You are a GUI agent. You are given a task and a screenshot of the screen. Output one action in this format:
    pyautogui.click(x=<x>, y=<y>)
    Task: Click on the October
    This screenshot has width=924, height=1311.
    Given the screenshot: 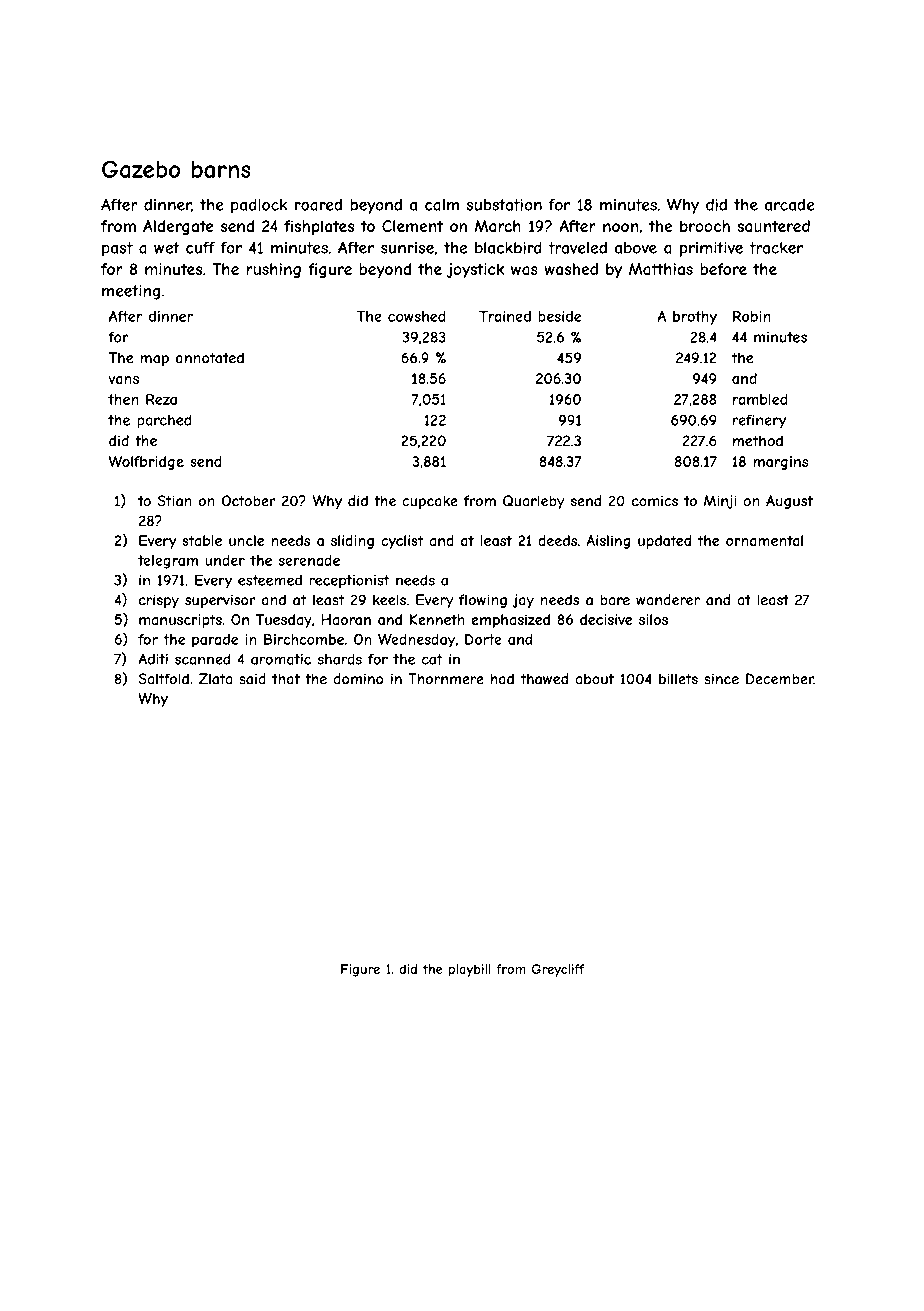 What is the action you would take?
    pyautogui.click(x=249, y=501)
